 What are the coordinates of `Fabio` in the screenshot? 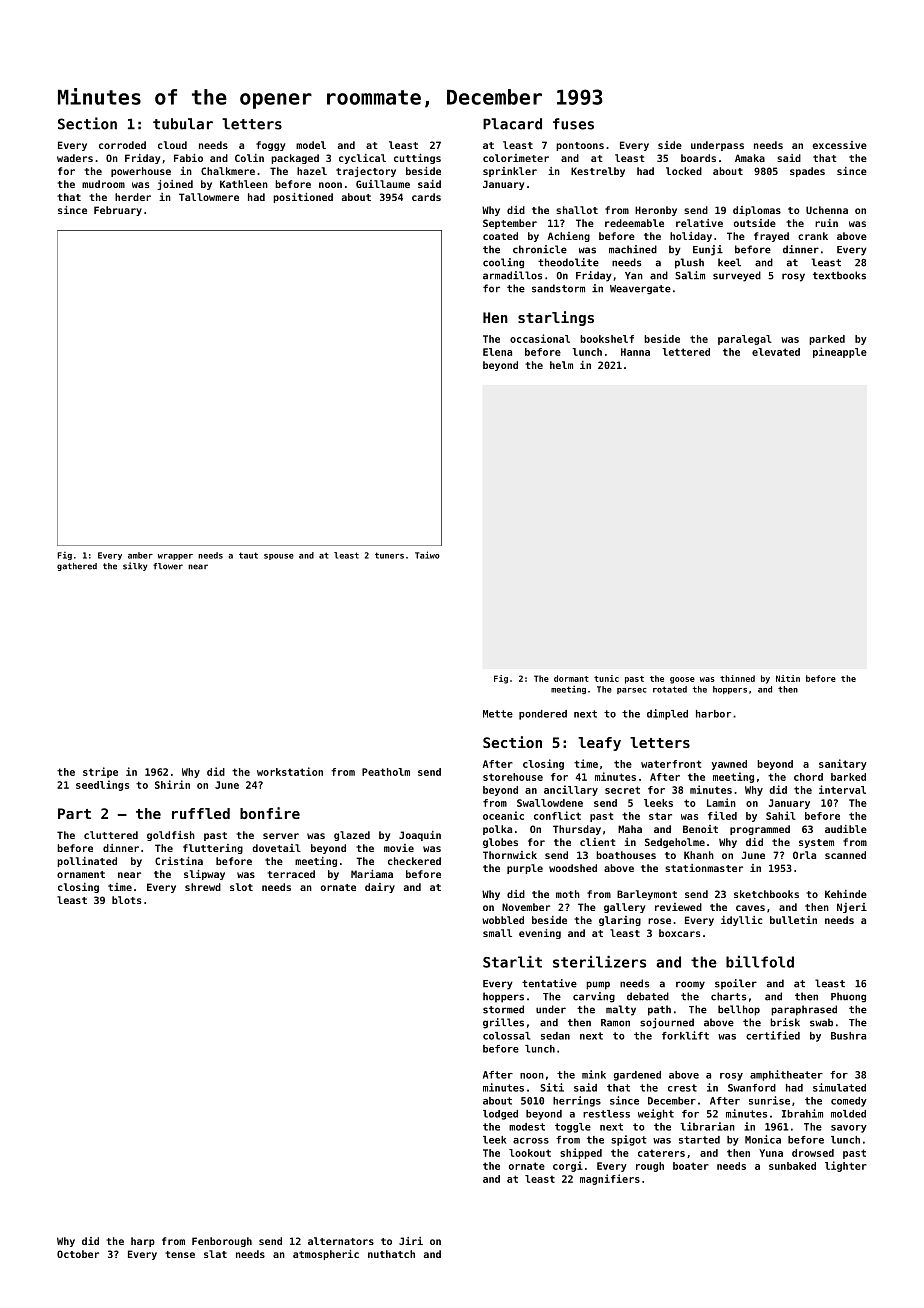 It's located at (188, 158).
